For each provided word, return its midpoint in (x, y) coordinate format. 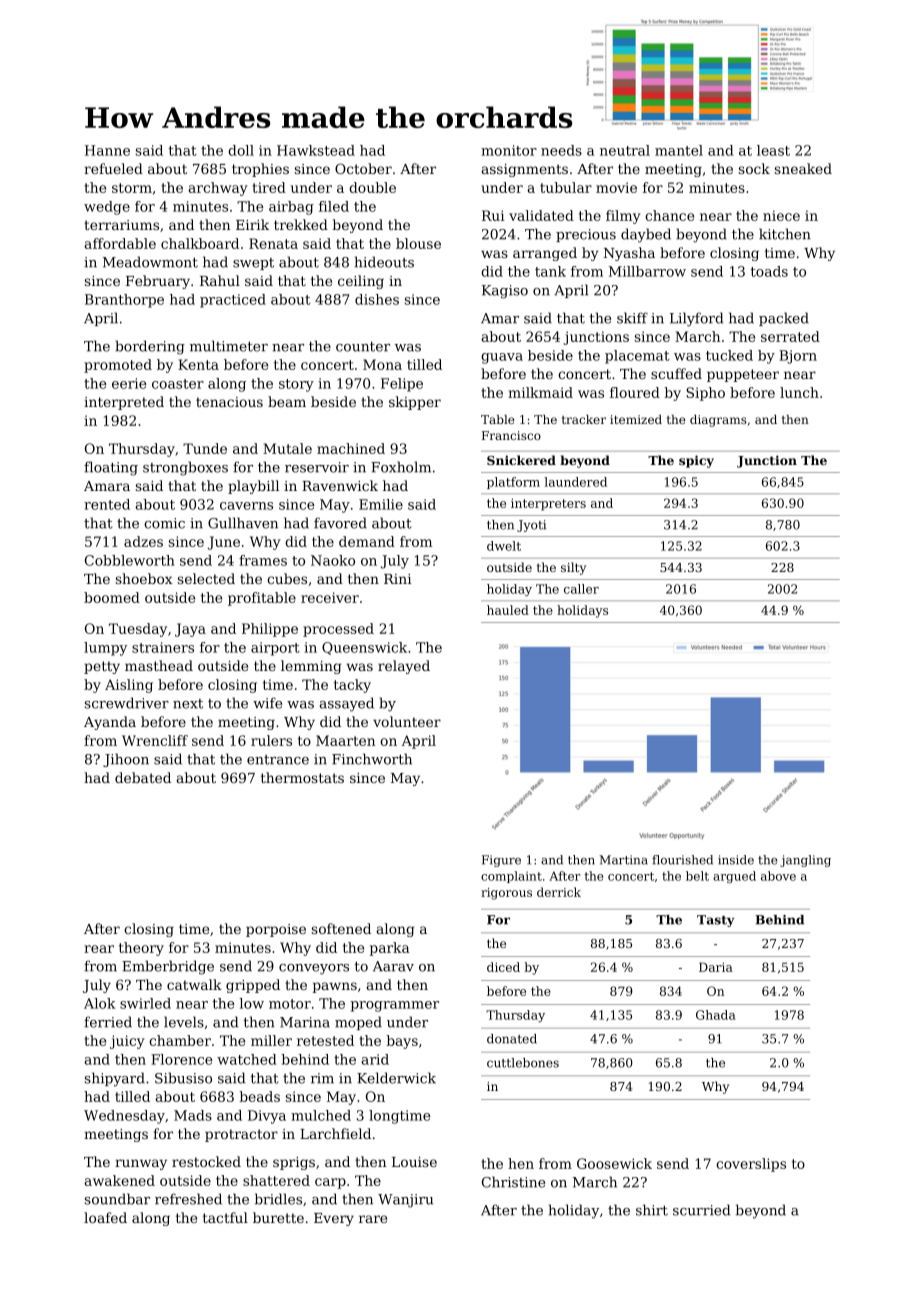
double (372, 187)
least (773, 150)
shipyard (115, 1079)
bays (402, 1042)
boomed (112, 597)
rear (99, 949)
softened (341, 928)
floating (111, 468)
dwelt (504, 546)
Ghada (716, 1015)
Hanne (107, 150)
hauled (508, 610)
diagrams (718, 421)
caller (581, 589)
